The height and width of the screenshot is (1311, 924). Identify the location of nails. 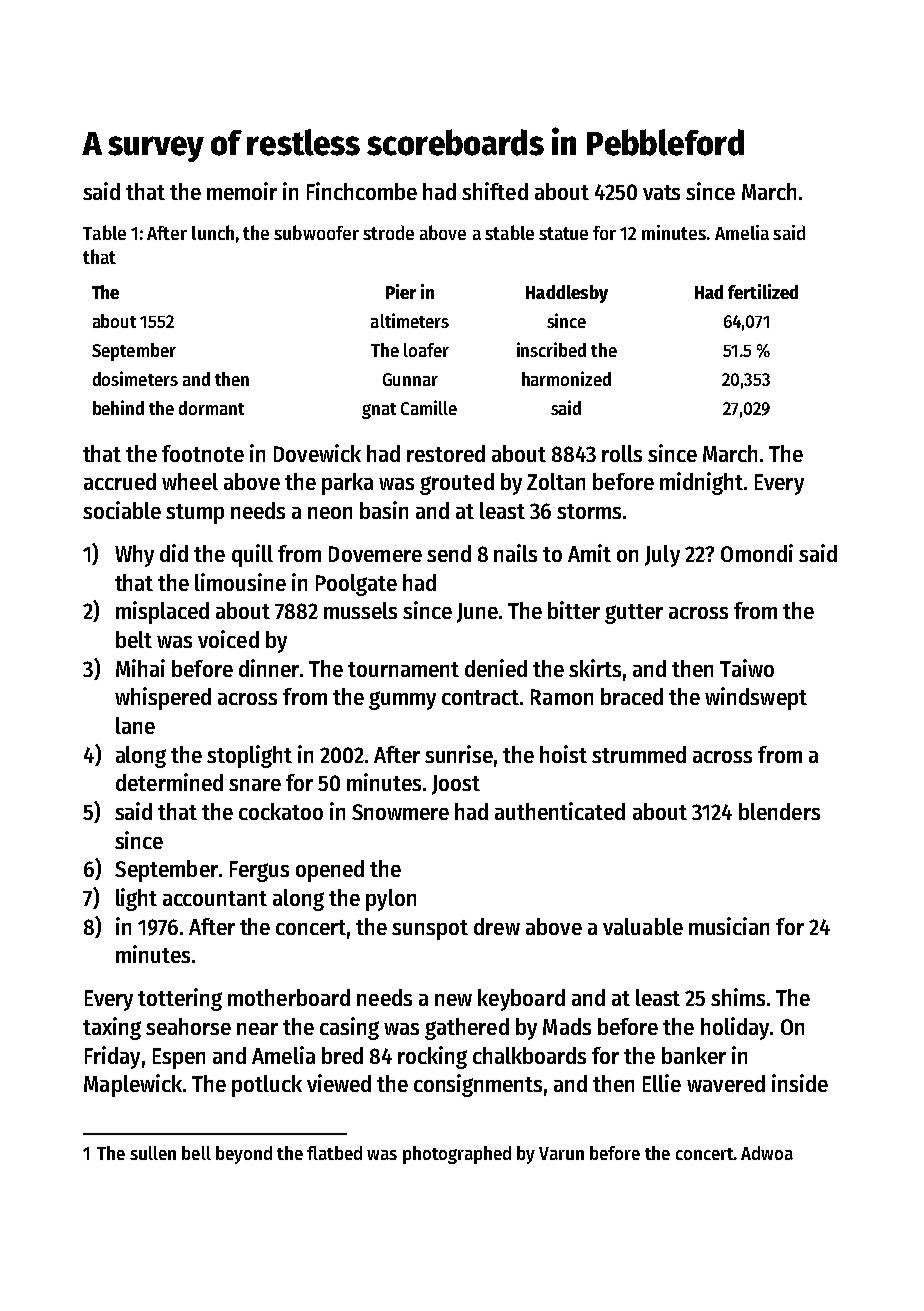
(515, 553).
